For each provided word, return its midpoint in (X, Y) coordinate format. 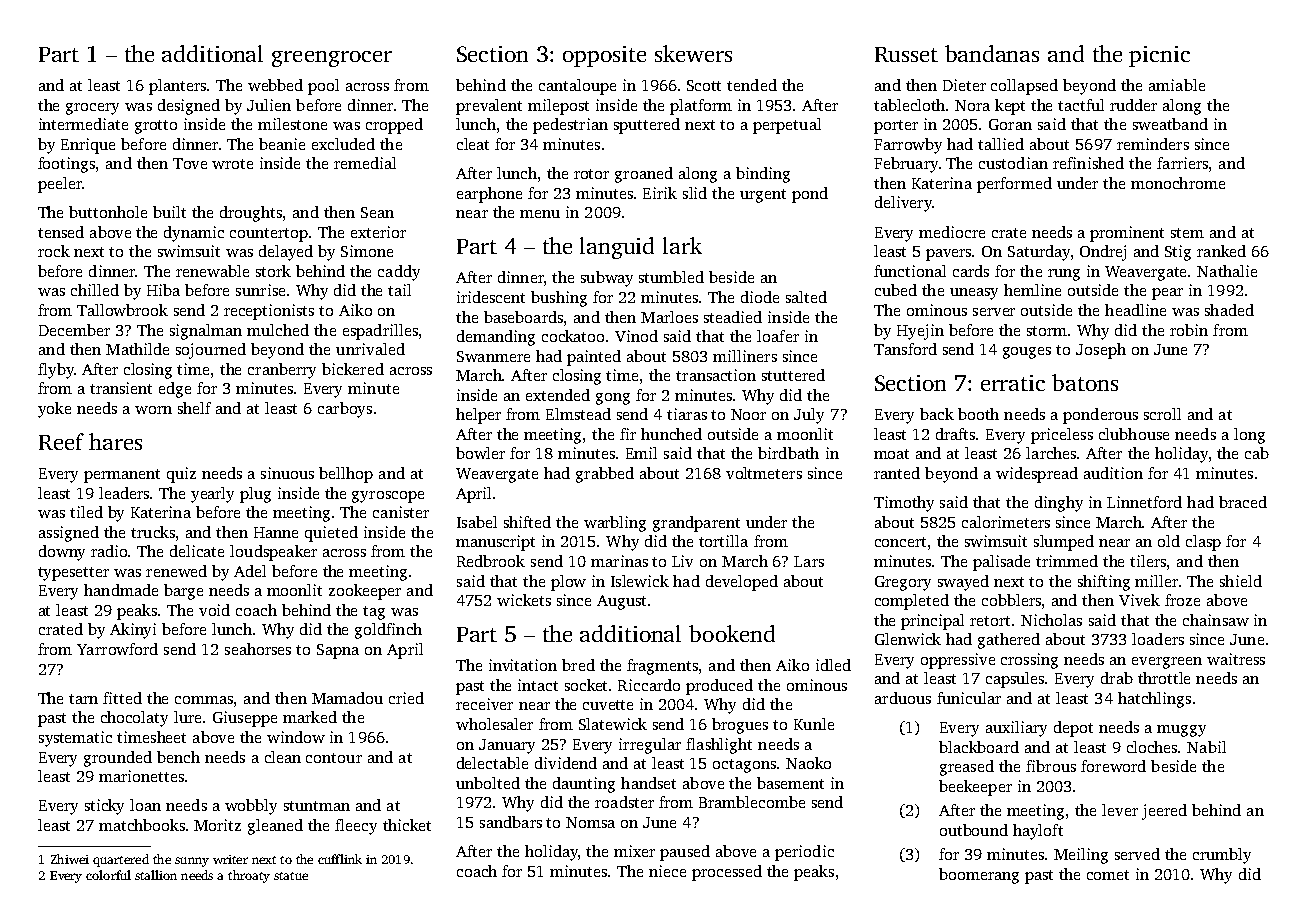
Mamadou (347, 698)
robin (1189, 330)
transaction (716, 375)
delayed (286, 253)
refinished (1088, 163)
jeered (1164, 812)
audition (1113, 473)
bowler (480, 453)
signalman (206, 332)
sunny (192, 862)
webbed (275, 85)
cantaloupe (577, 87)
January (507, 746)
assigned (69, 534)
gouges (1027, 353)
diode (760, 297)
